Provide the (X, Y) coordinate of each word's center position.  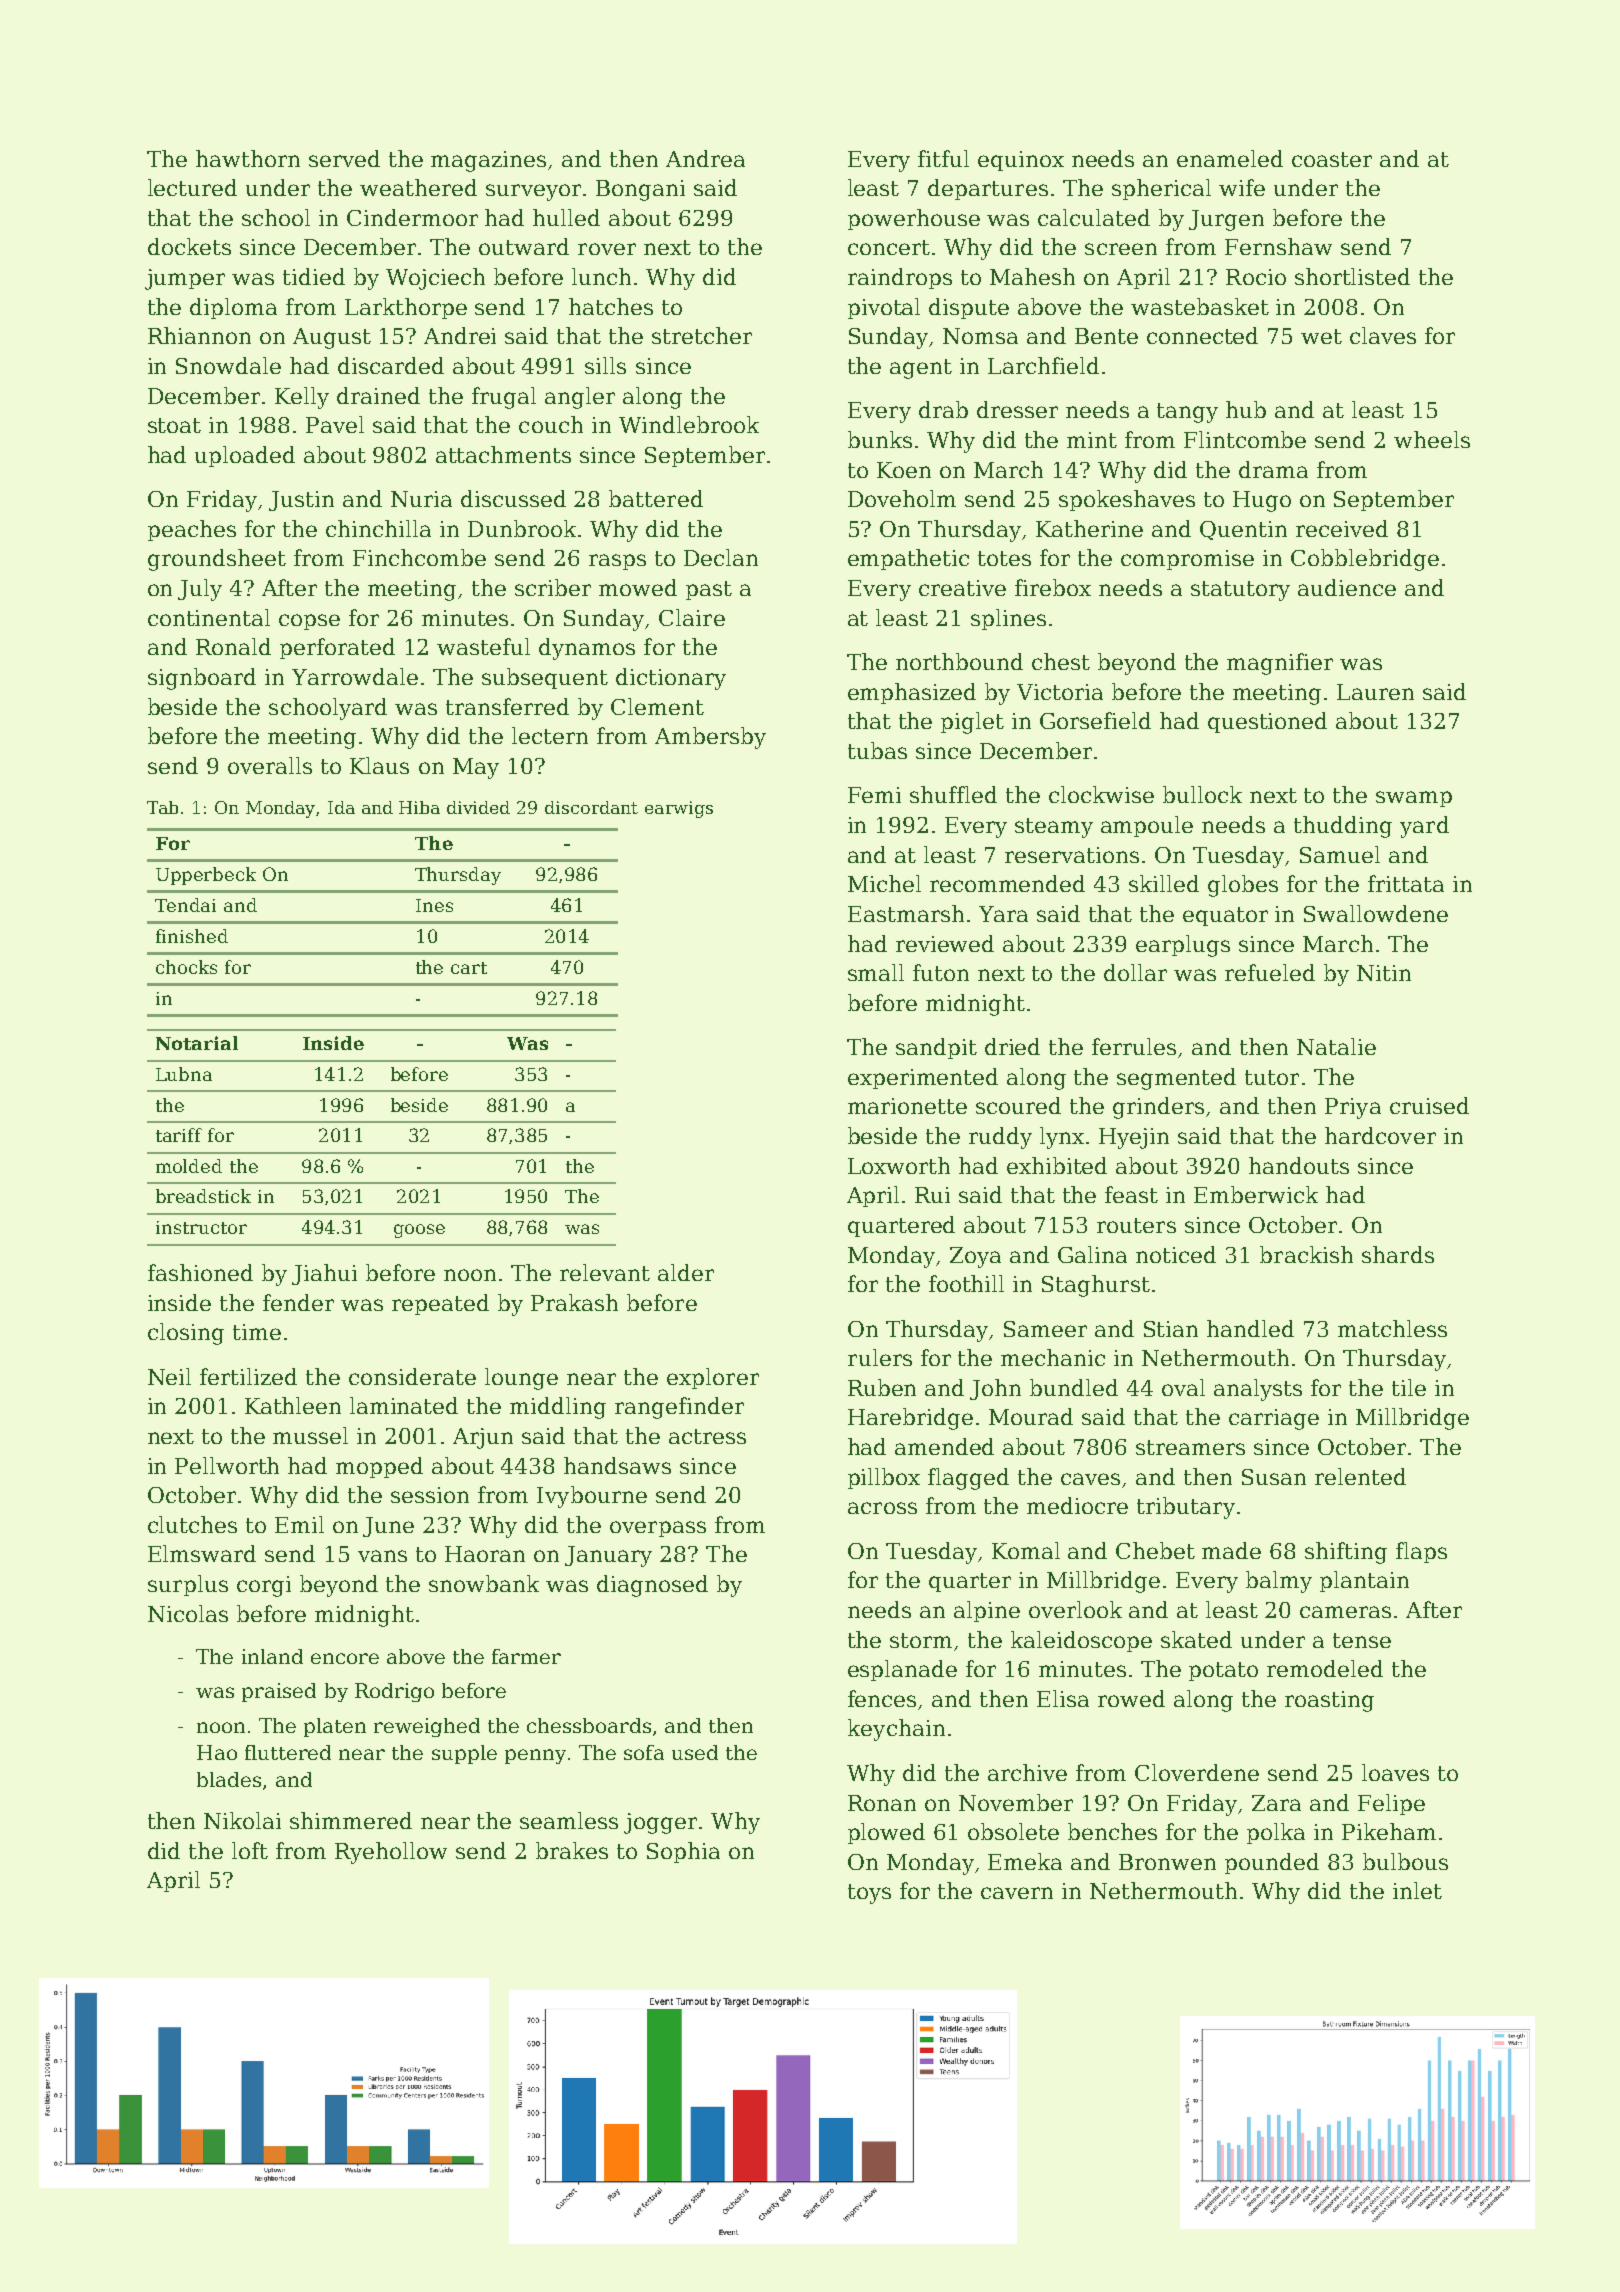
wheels (1432, 439)
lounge (521, 1379)
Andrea (705, 158)
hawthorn (248, 158)
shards (1398, 1254)
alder (686, 1272)
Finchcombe (419, 557)
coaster (1332, 159)
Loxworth (899, 1165)
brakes (572, 1850)
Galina (1092, 1254)
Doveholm (902, 498)
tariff (179, 1135)
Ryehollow (391, 1853)
